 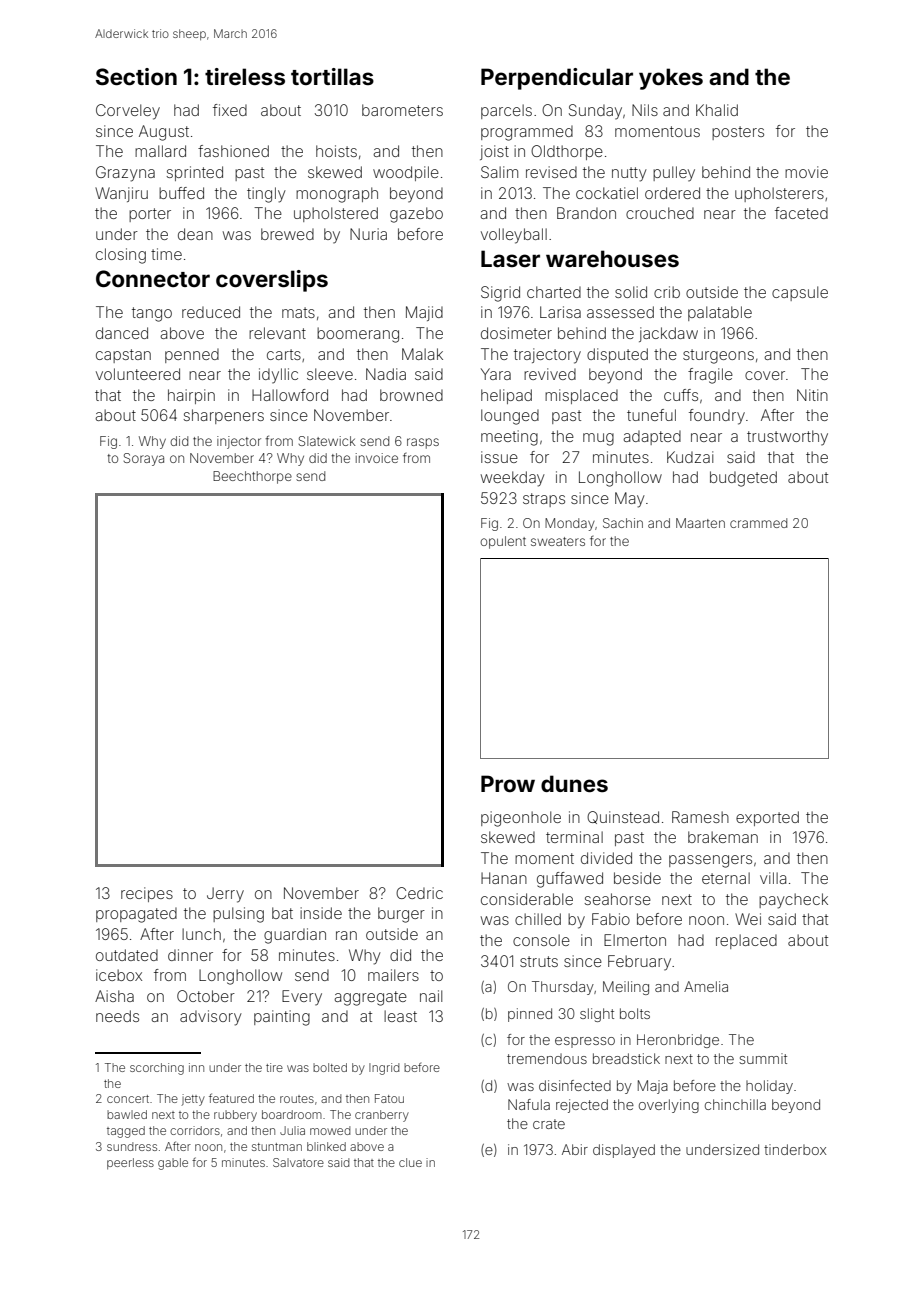 I want to click on barometers, so click(x=402, y=110).
